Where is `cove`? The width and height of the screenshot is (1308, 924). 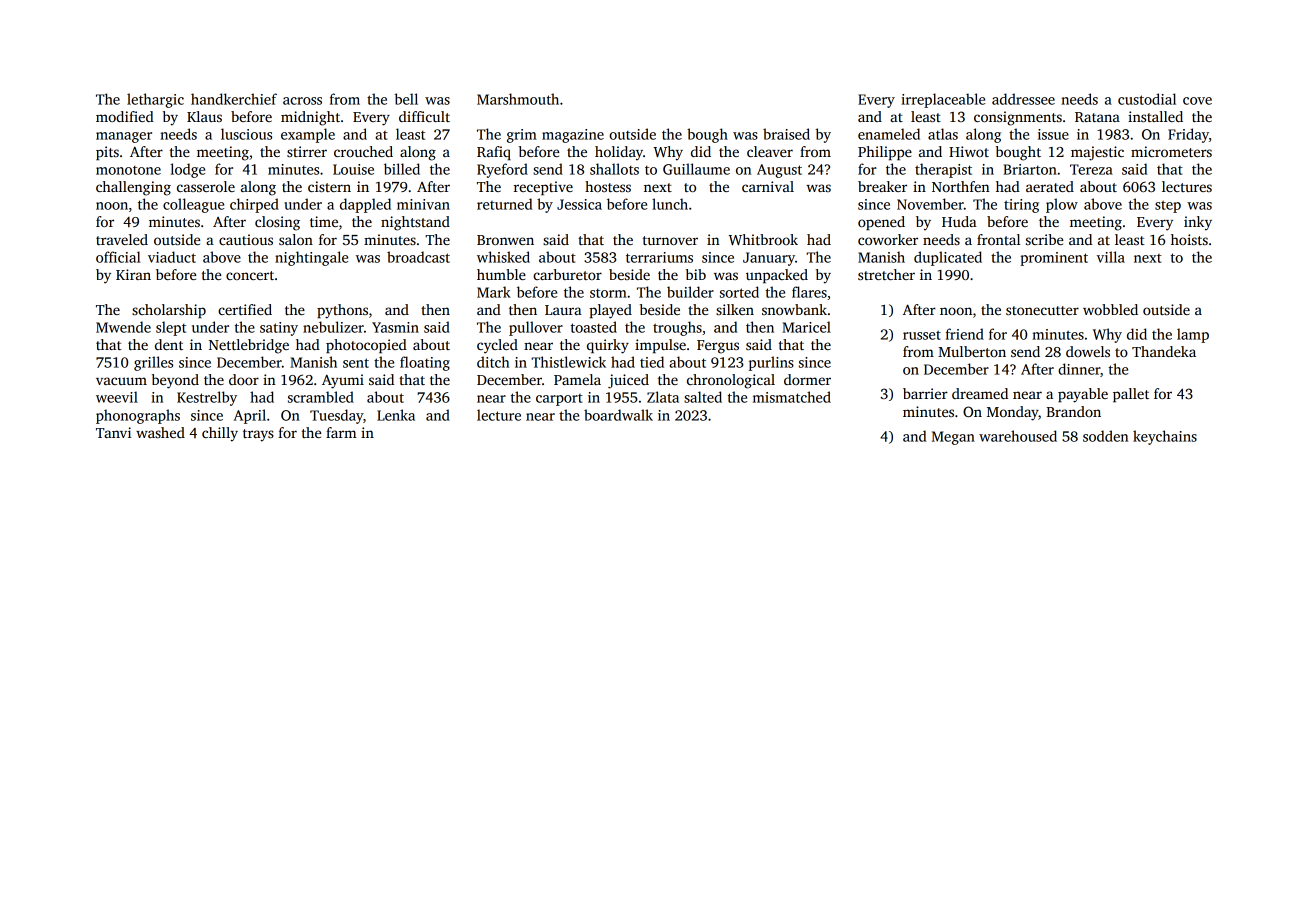 cove is located at coordinates (1197, 101).
